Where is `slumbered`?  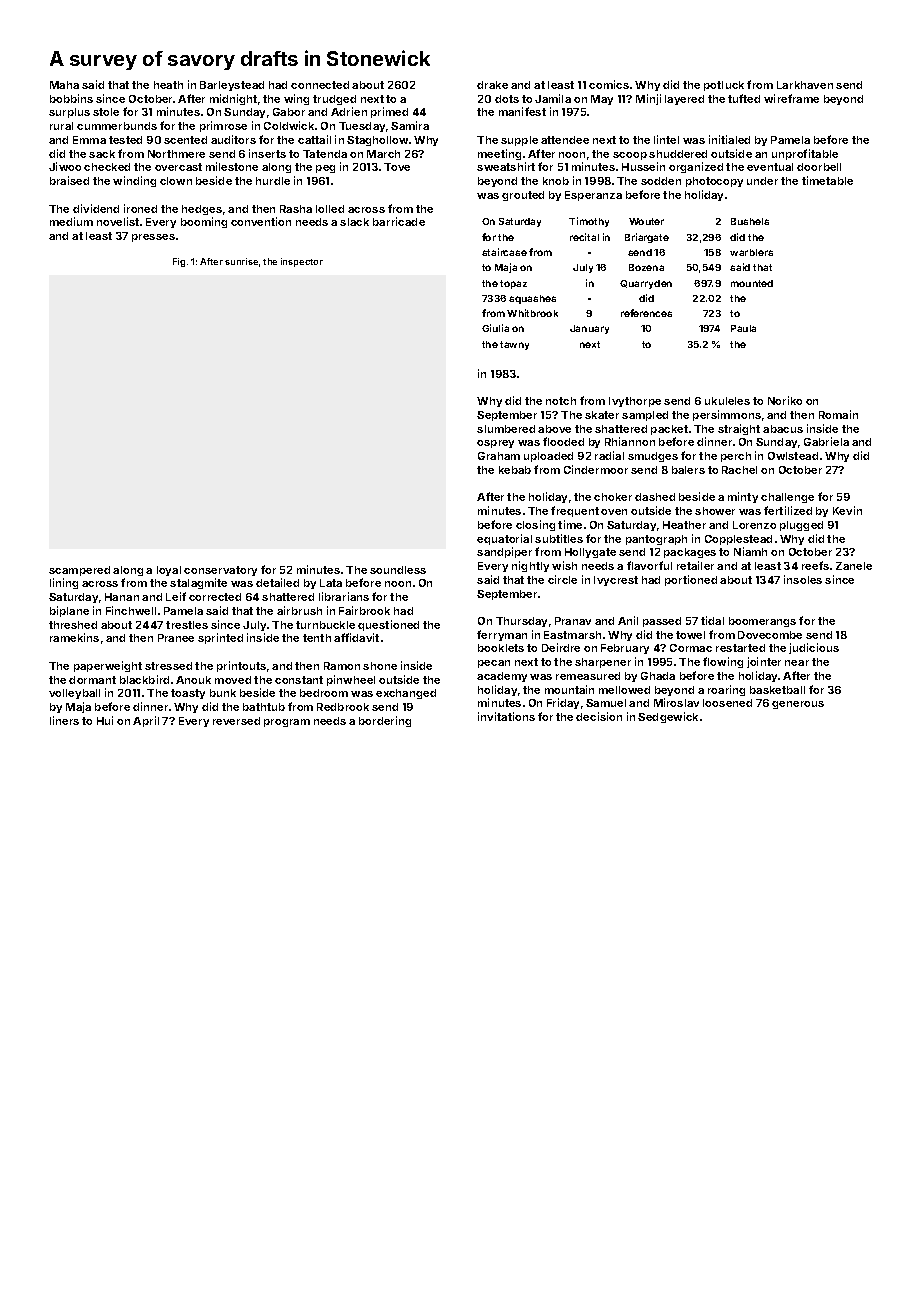 slumbered is located at coordinates (506, 429).
